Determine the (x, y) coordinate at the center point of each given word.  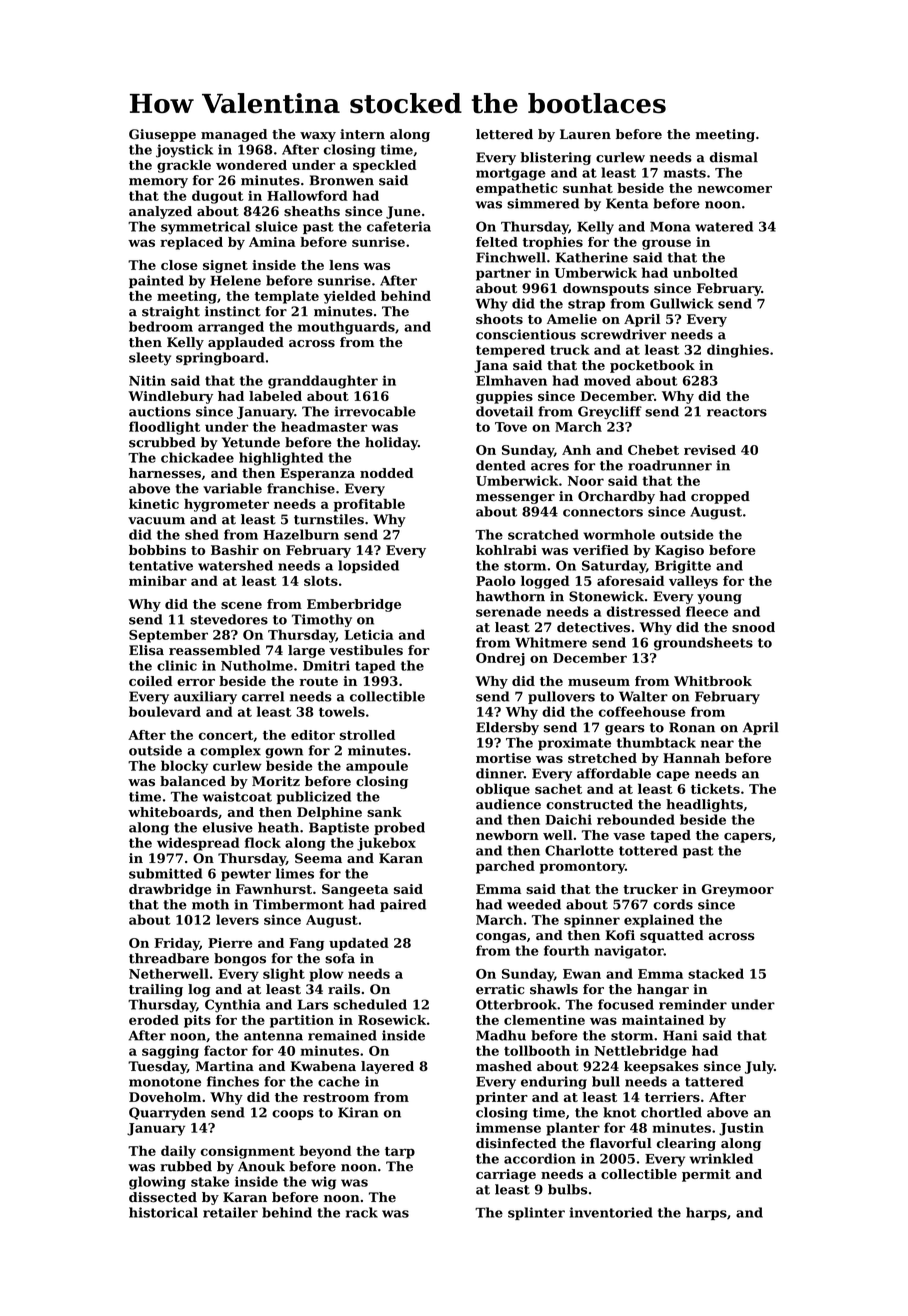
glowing (157, 1183)
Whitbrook (713, 681)
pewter (246, 875)
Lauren (585, 134)
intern (362, 134)
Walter (643, 696)
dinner (500, 773)
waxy (318, 137)
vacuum (156, 521)
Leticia (368, 635)
